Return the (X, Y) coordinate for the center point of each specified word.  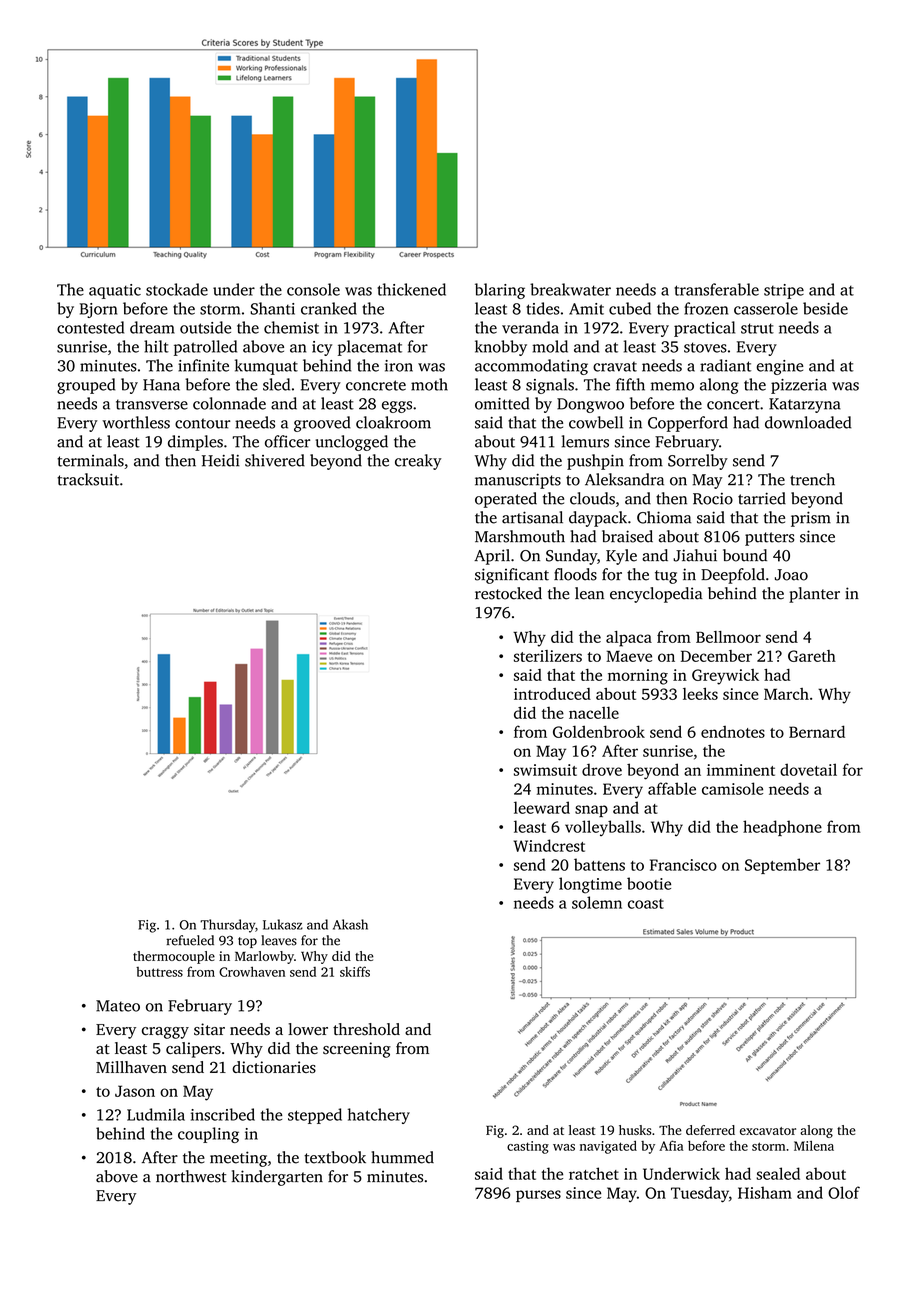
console (313, 289)
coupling (208, 1135)
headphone (782, 828)
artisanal (532, 517)
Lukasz (283, 924)
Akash (350, 924)
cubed (630, 308)
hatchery (379, 1116)
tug (666, 577)
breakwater (570, 289)
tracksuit (88, 479)
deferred (710, 1130)
